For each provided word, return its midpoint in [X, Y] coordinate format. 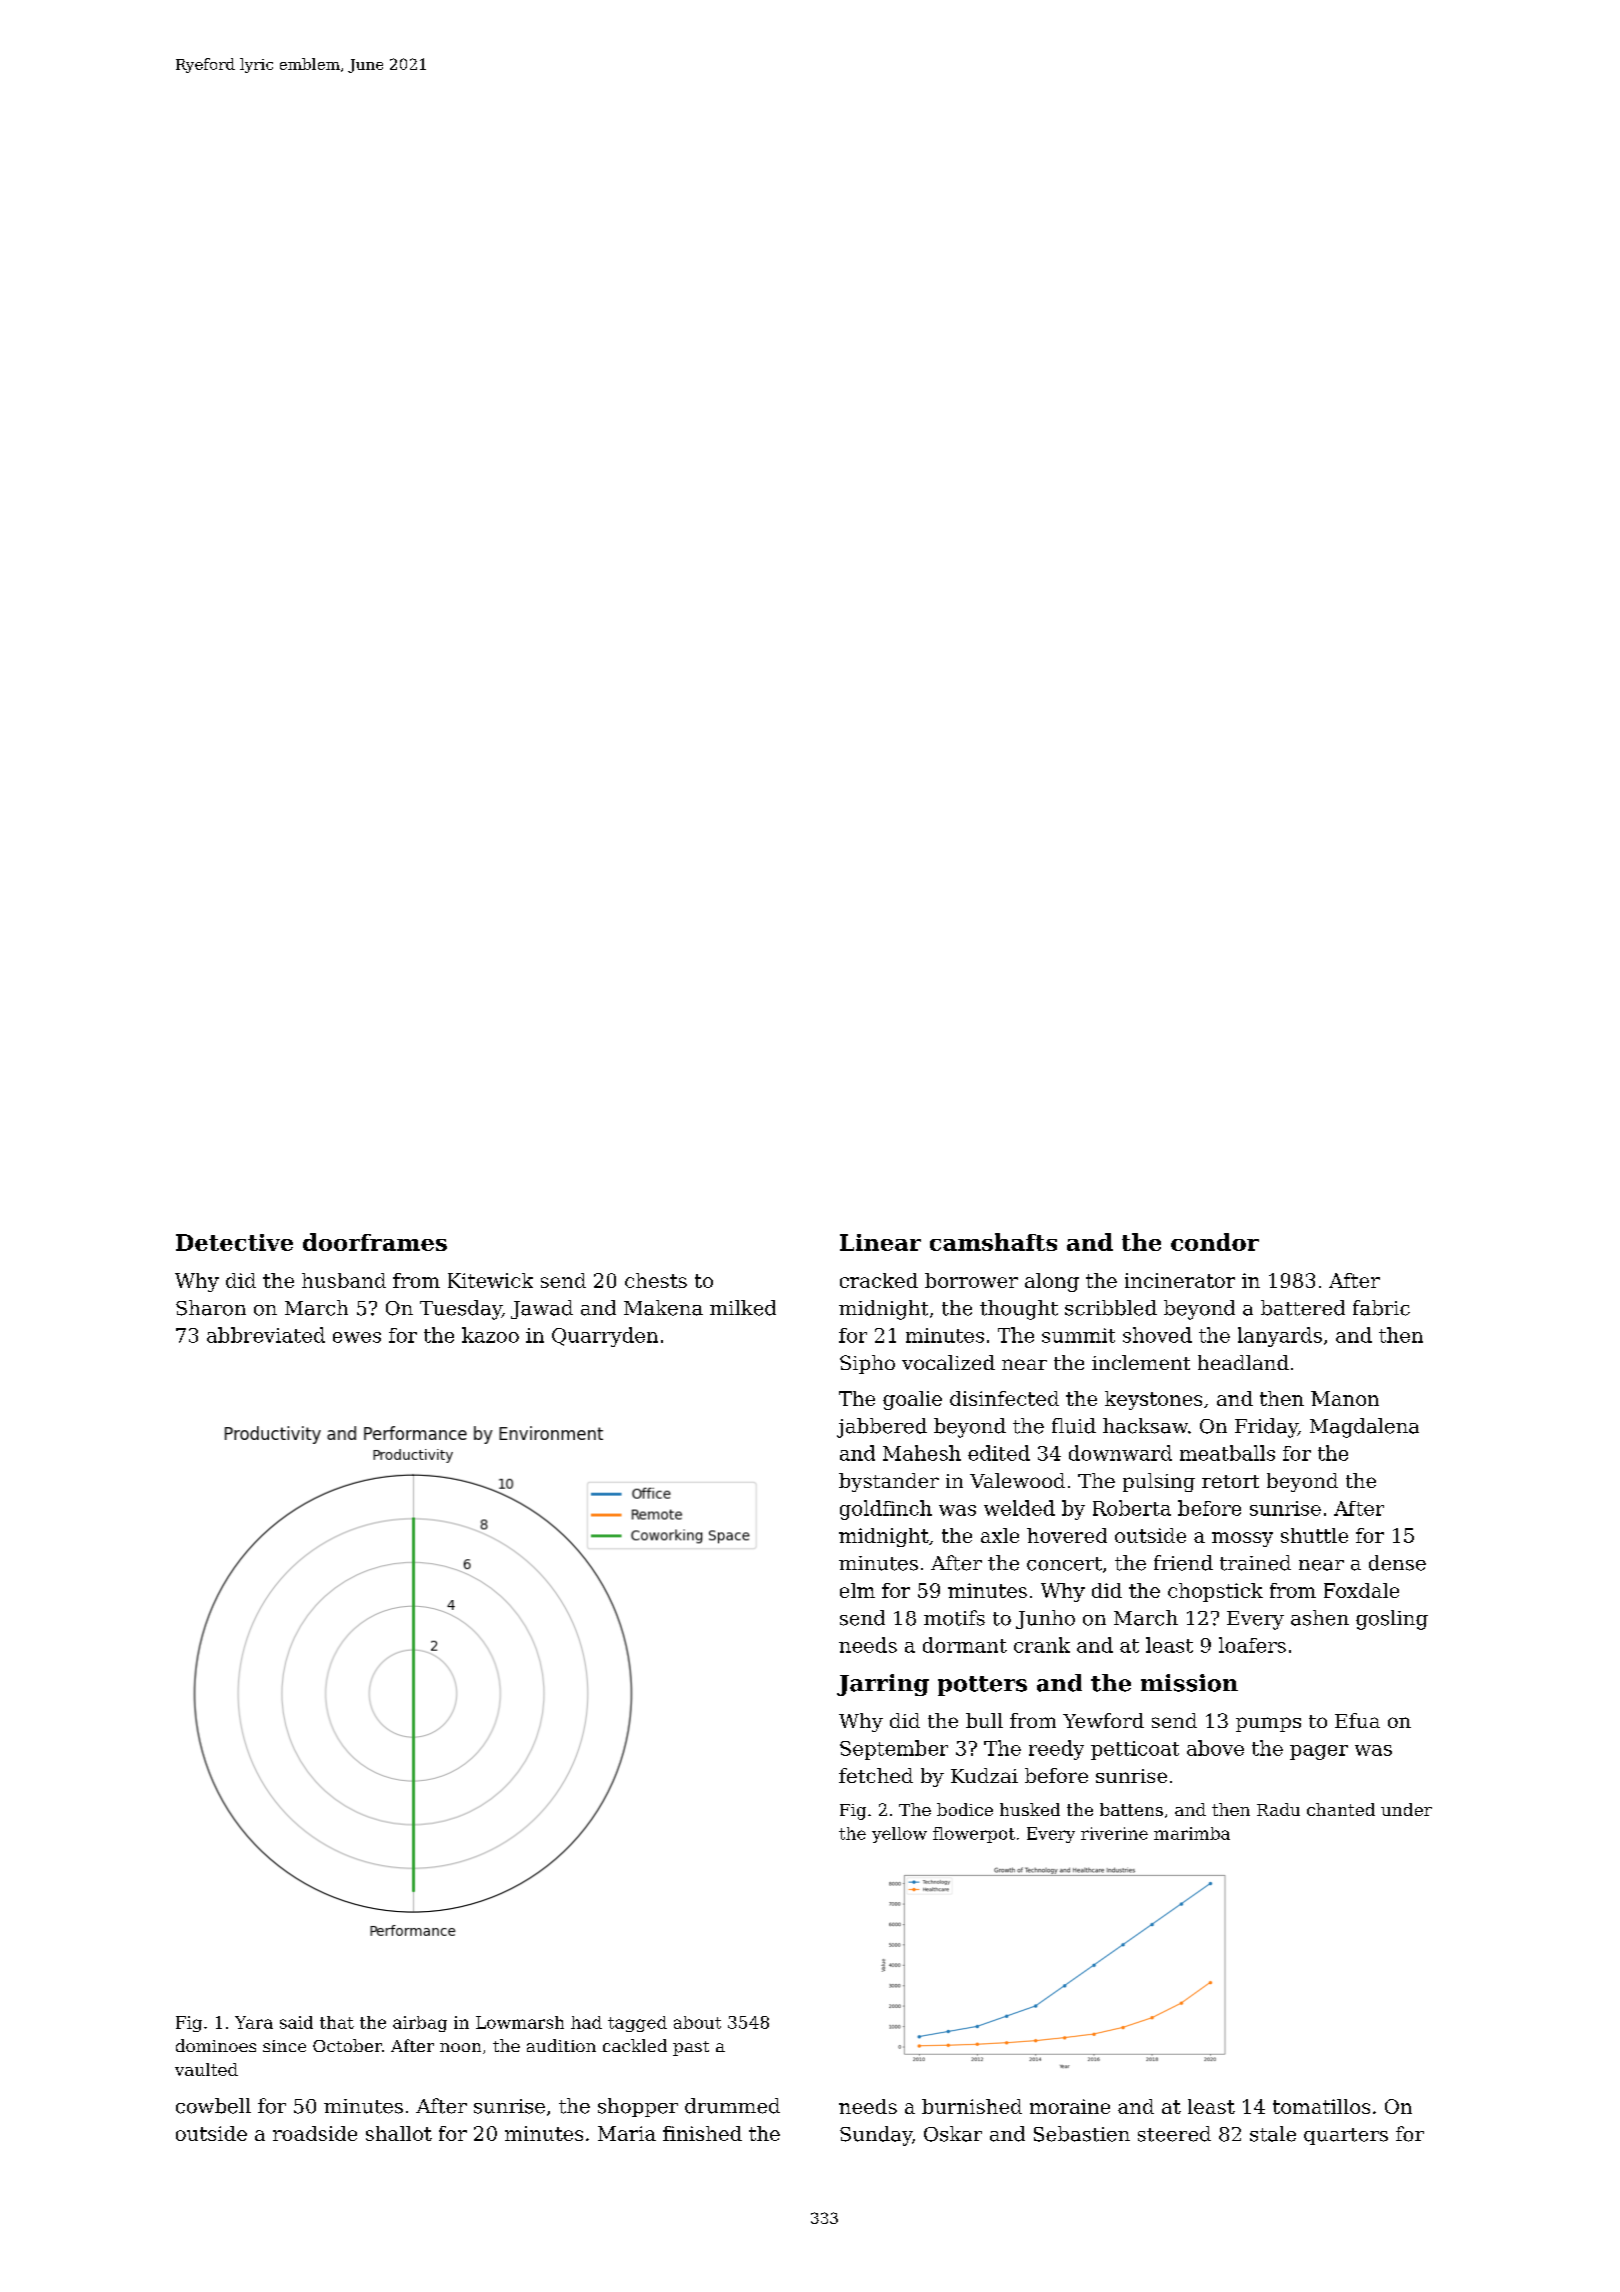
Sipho [867, 1364]
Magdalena [1364, 1428]
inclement [1141, 1362]
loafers [1252, 1645]
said [296, 2022]
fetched [876, 1775]
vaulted [206, 2069]
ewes [357, 1337]
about [697, 2022]
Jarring [883, 1685]
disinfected [1004, 1398]
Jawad [542, 1309]
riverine [1114, 1833]
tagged [637, 2024]
